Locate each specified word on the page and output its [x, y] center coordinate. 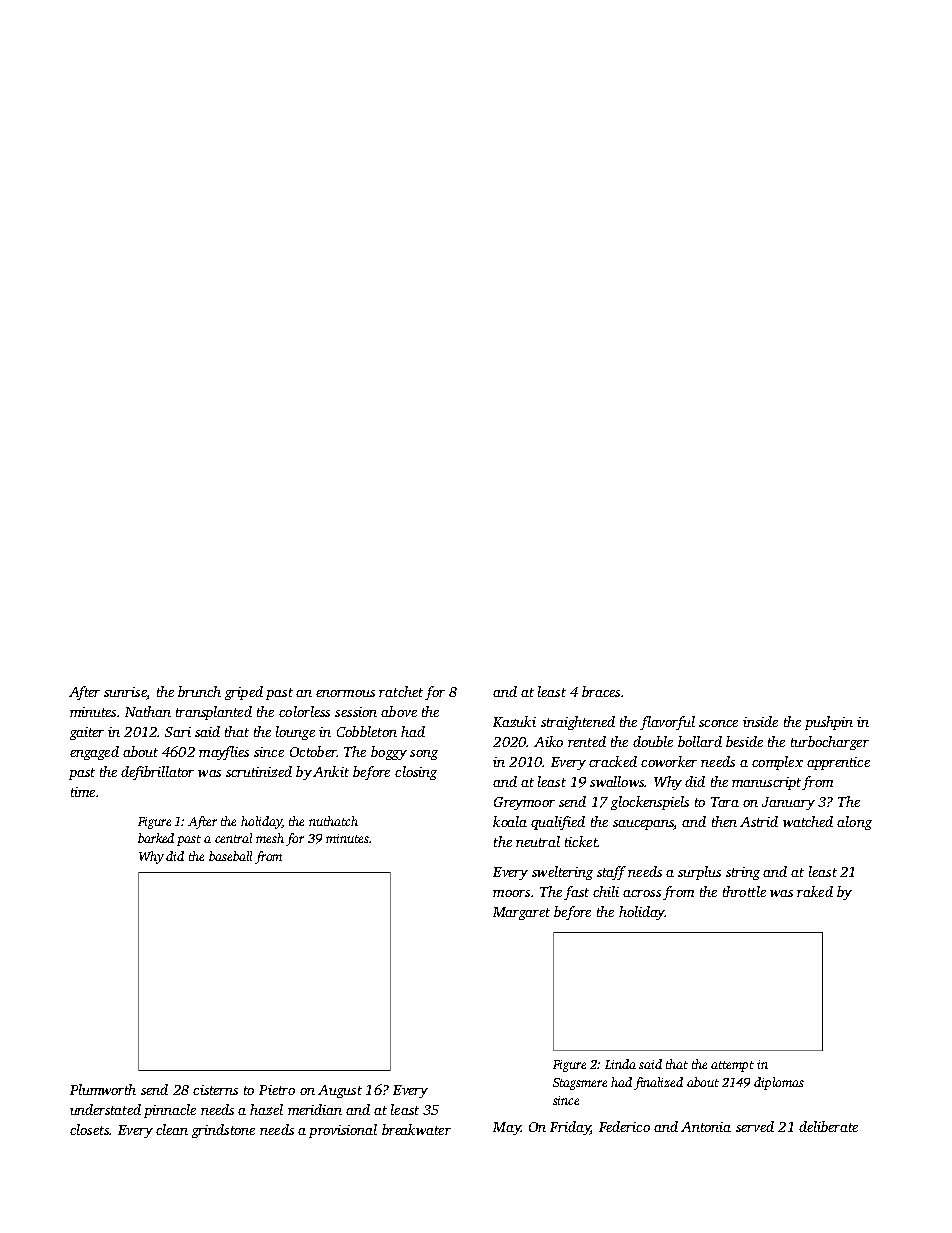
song [424, 755]
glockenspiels [650, 803]
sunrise [125, 693]
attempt [732, 1066]
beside [744, 741]
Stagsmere [580, 1084]
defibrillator [157, 773]
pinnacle [170, 1111]
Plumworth [103, 1089]
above [399, 711]
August [340, 1091]
